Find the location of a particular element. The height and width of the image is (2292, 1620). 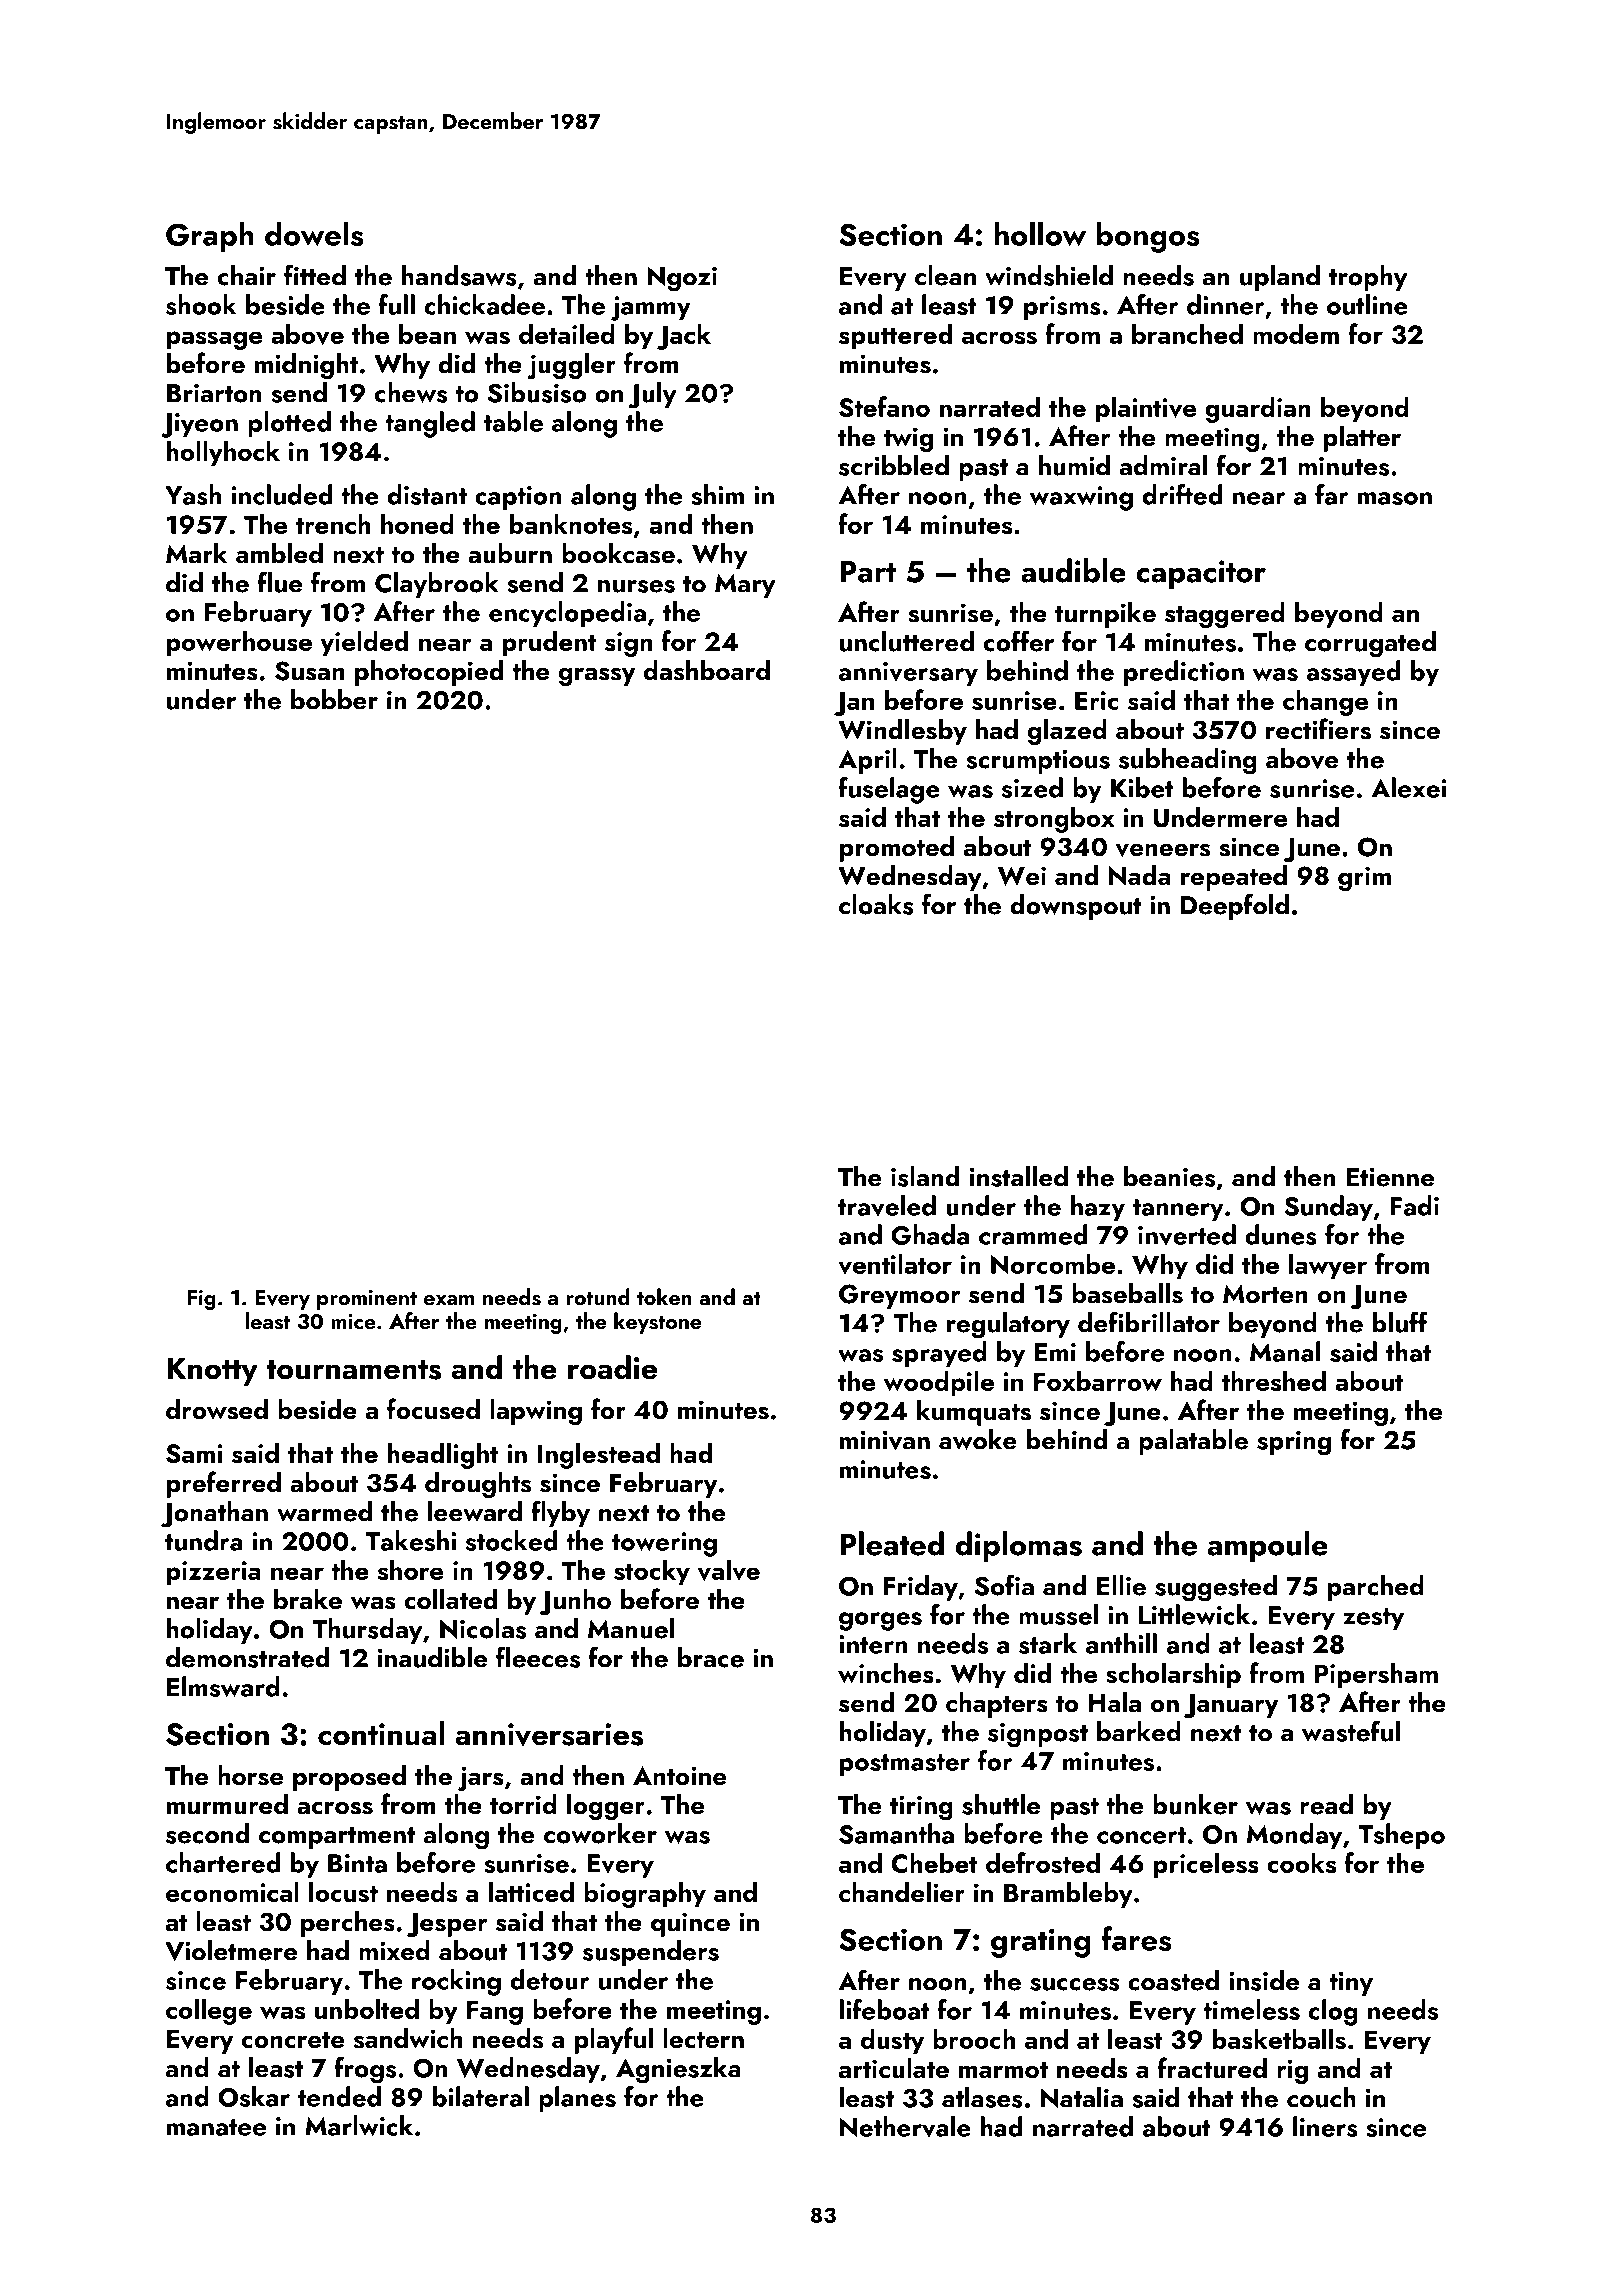

chandelier is located at coordinates (902, 1892).
